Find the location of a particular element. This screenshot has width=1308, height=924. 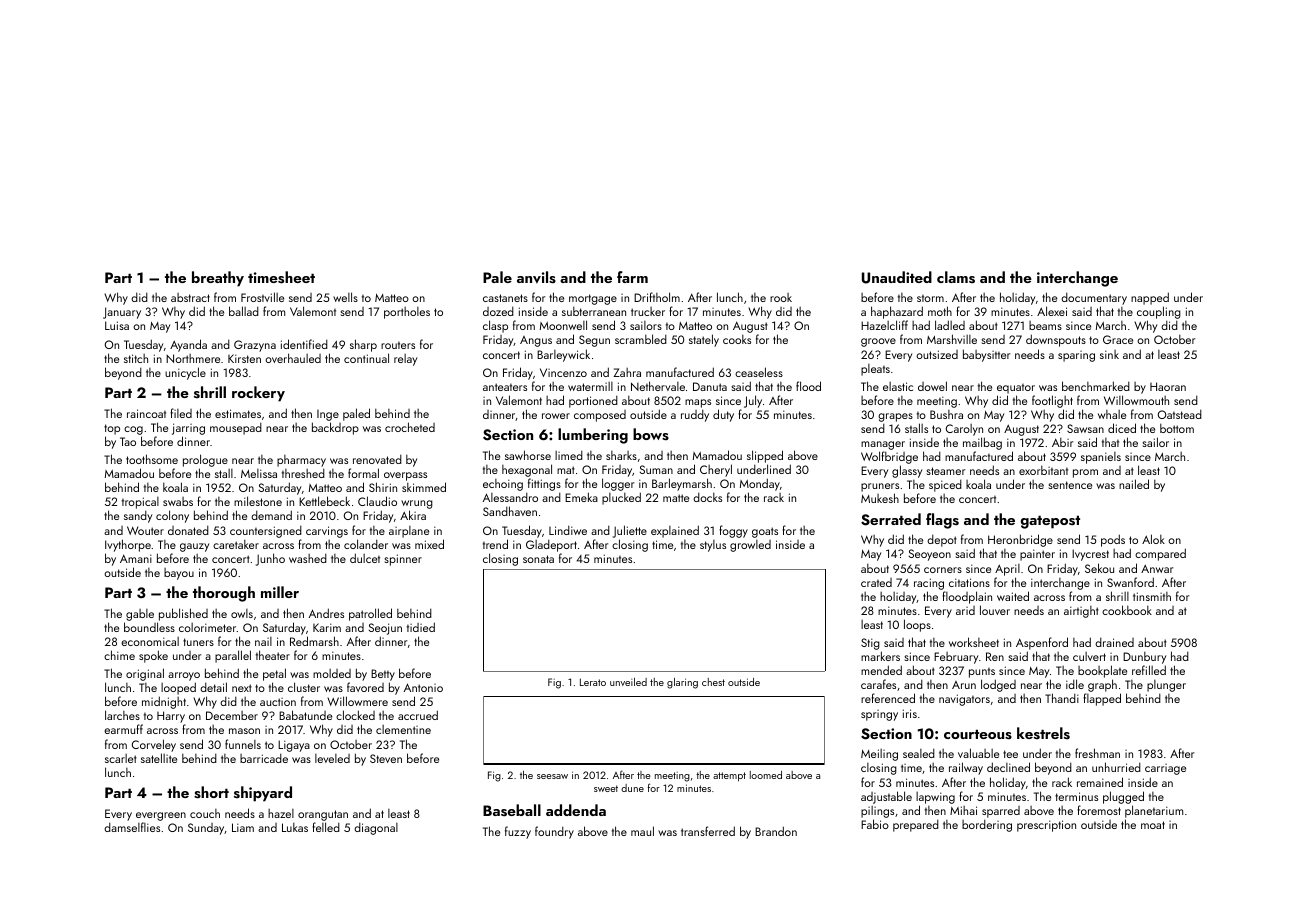

bayou is located at coordinates (179, 574).
